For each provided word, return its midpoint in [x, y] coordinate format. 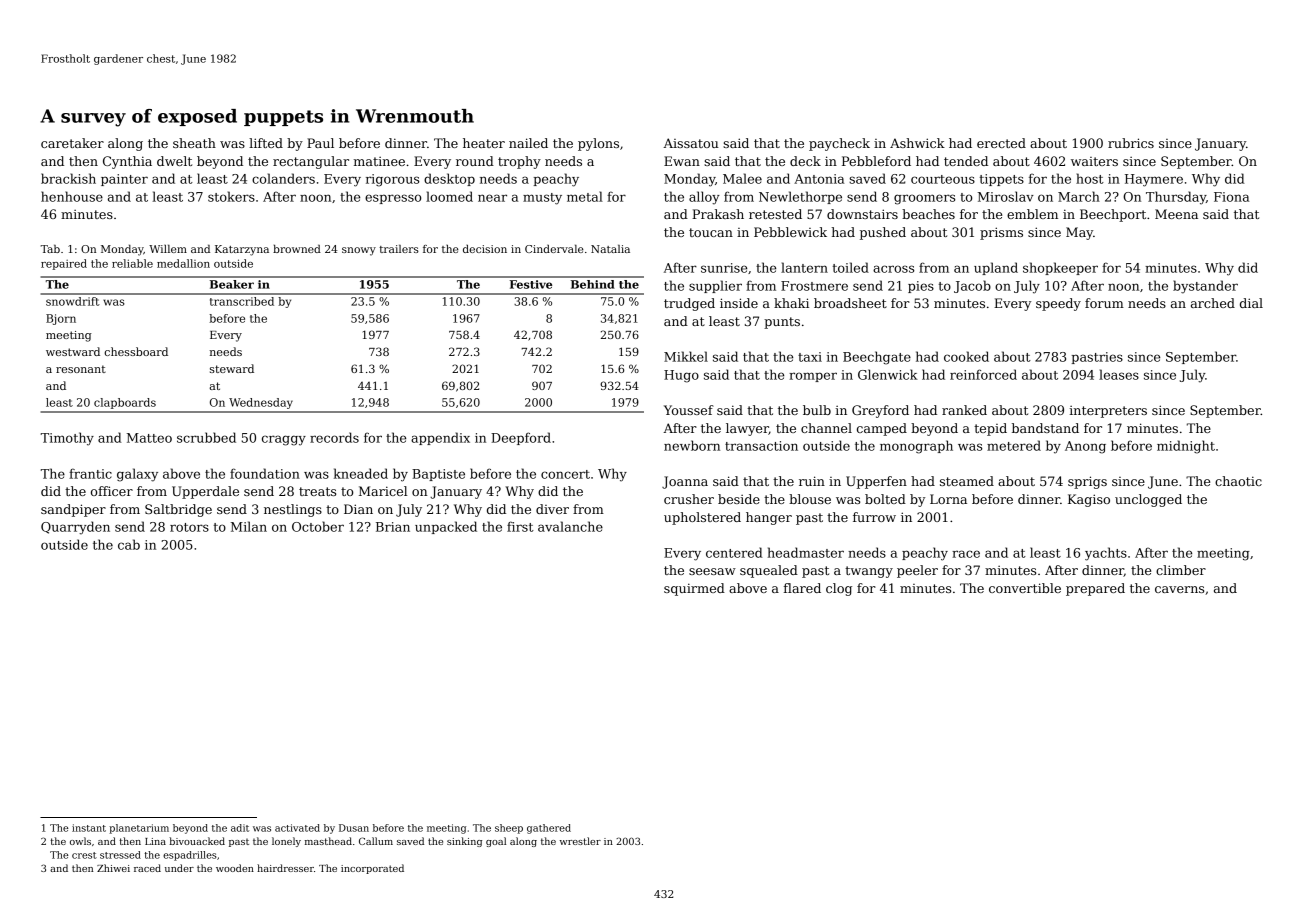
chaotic [1238, 481]
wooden [235, 868]
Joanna [685, 482]
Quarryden [75, 528]
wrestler [580, 841]
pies [921, 287]
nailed [528, 143]
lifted [266, 143]
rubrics [1131, 143]
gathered [549, 829]
